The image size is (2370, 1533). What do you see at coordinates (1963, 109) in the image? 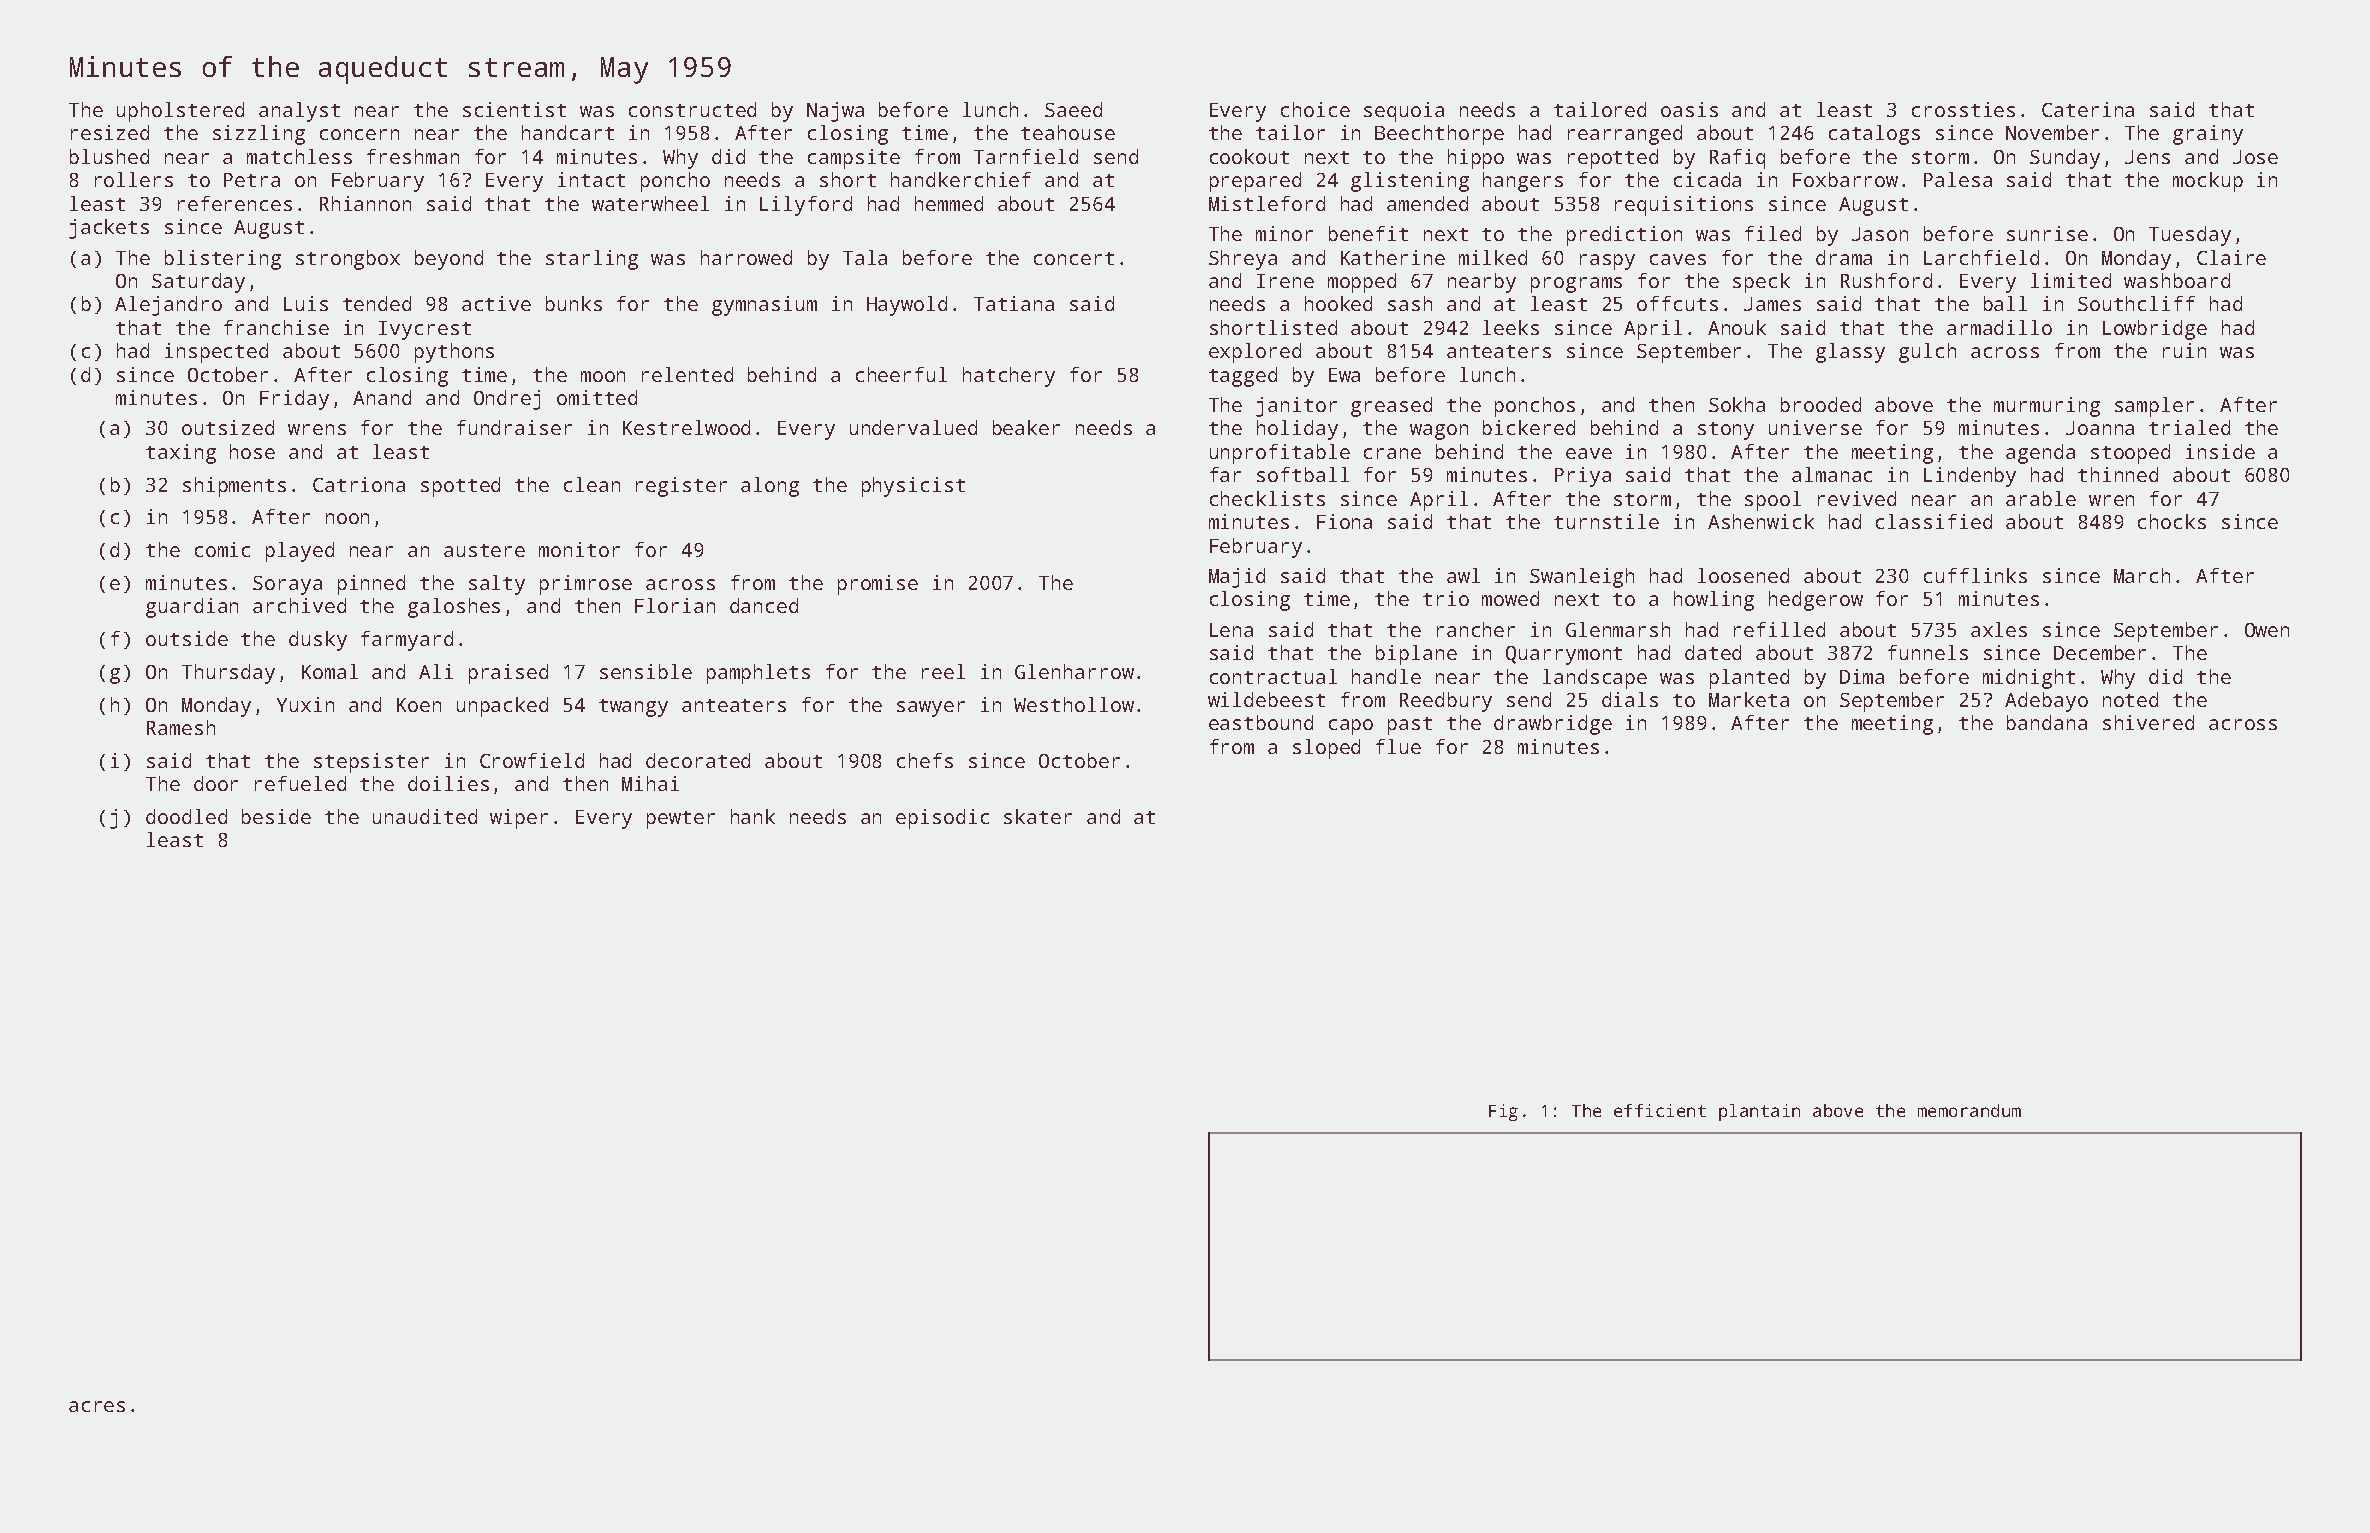
I see `crossties` at bounding box center [1963, 109].
